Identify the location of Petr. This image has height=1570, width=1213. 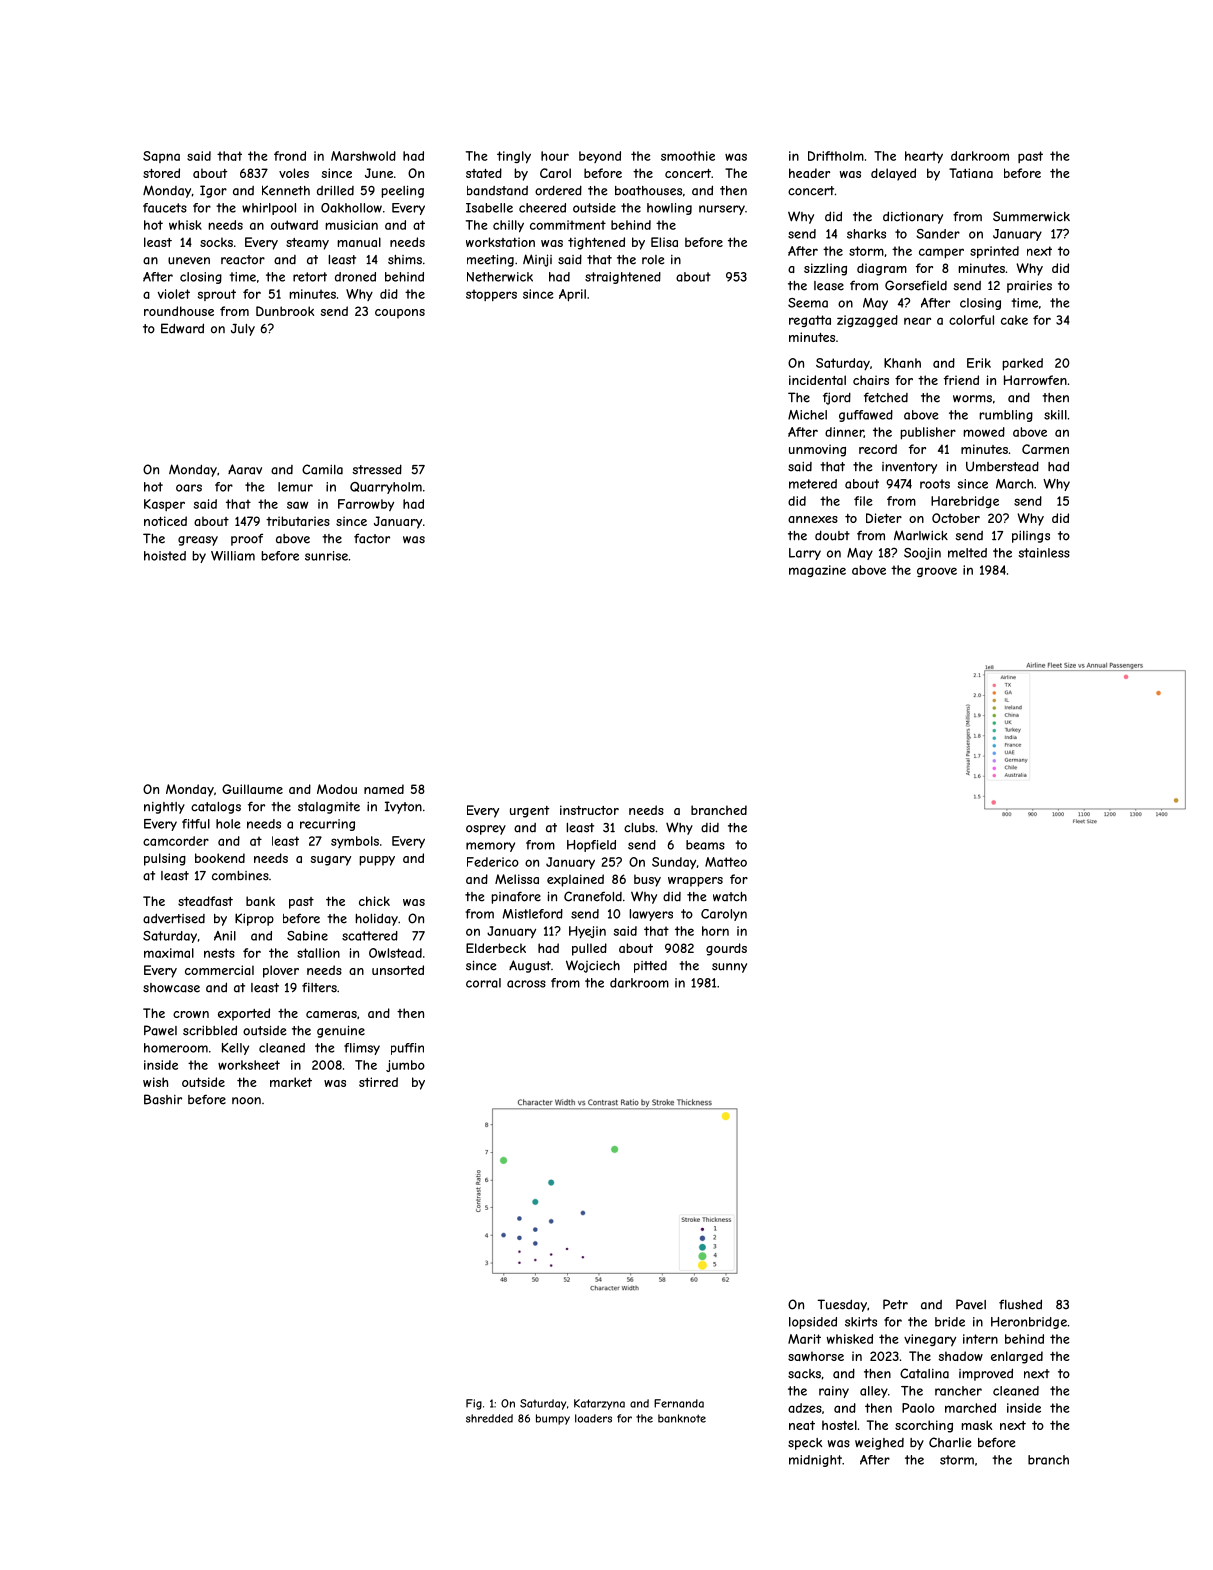
(895, 1304).
